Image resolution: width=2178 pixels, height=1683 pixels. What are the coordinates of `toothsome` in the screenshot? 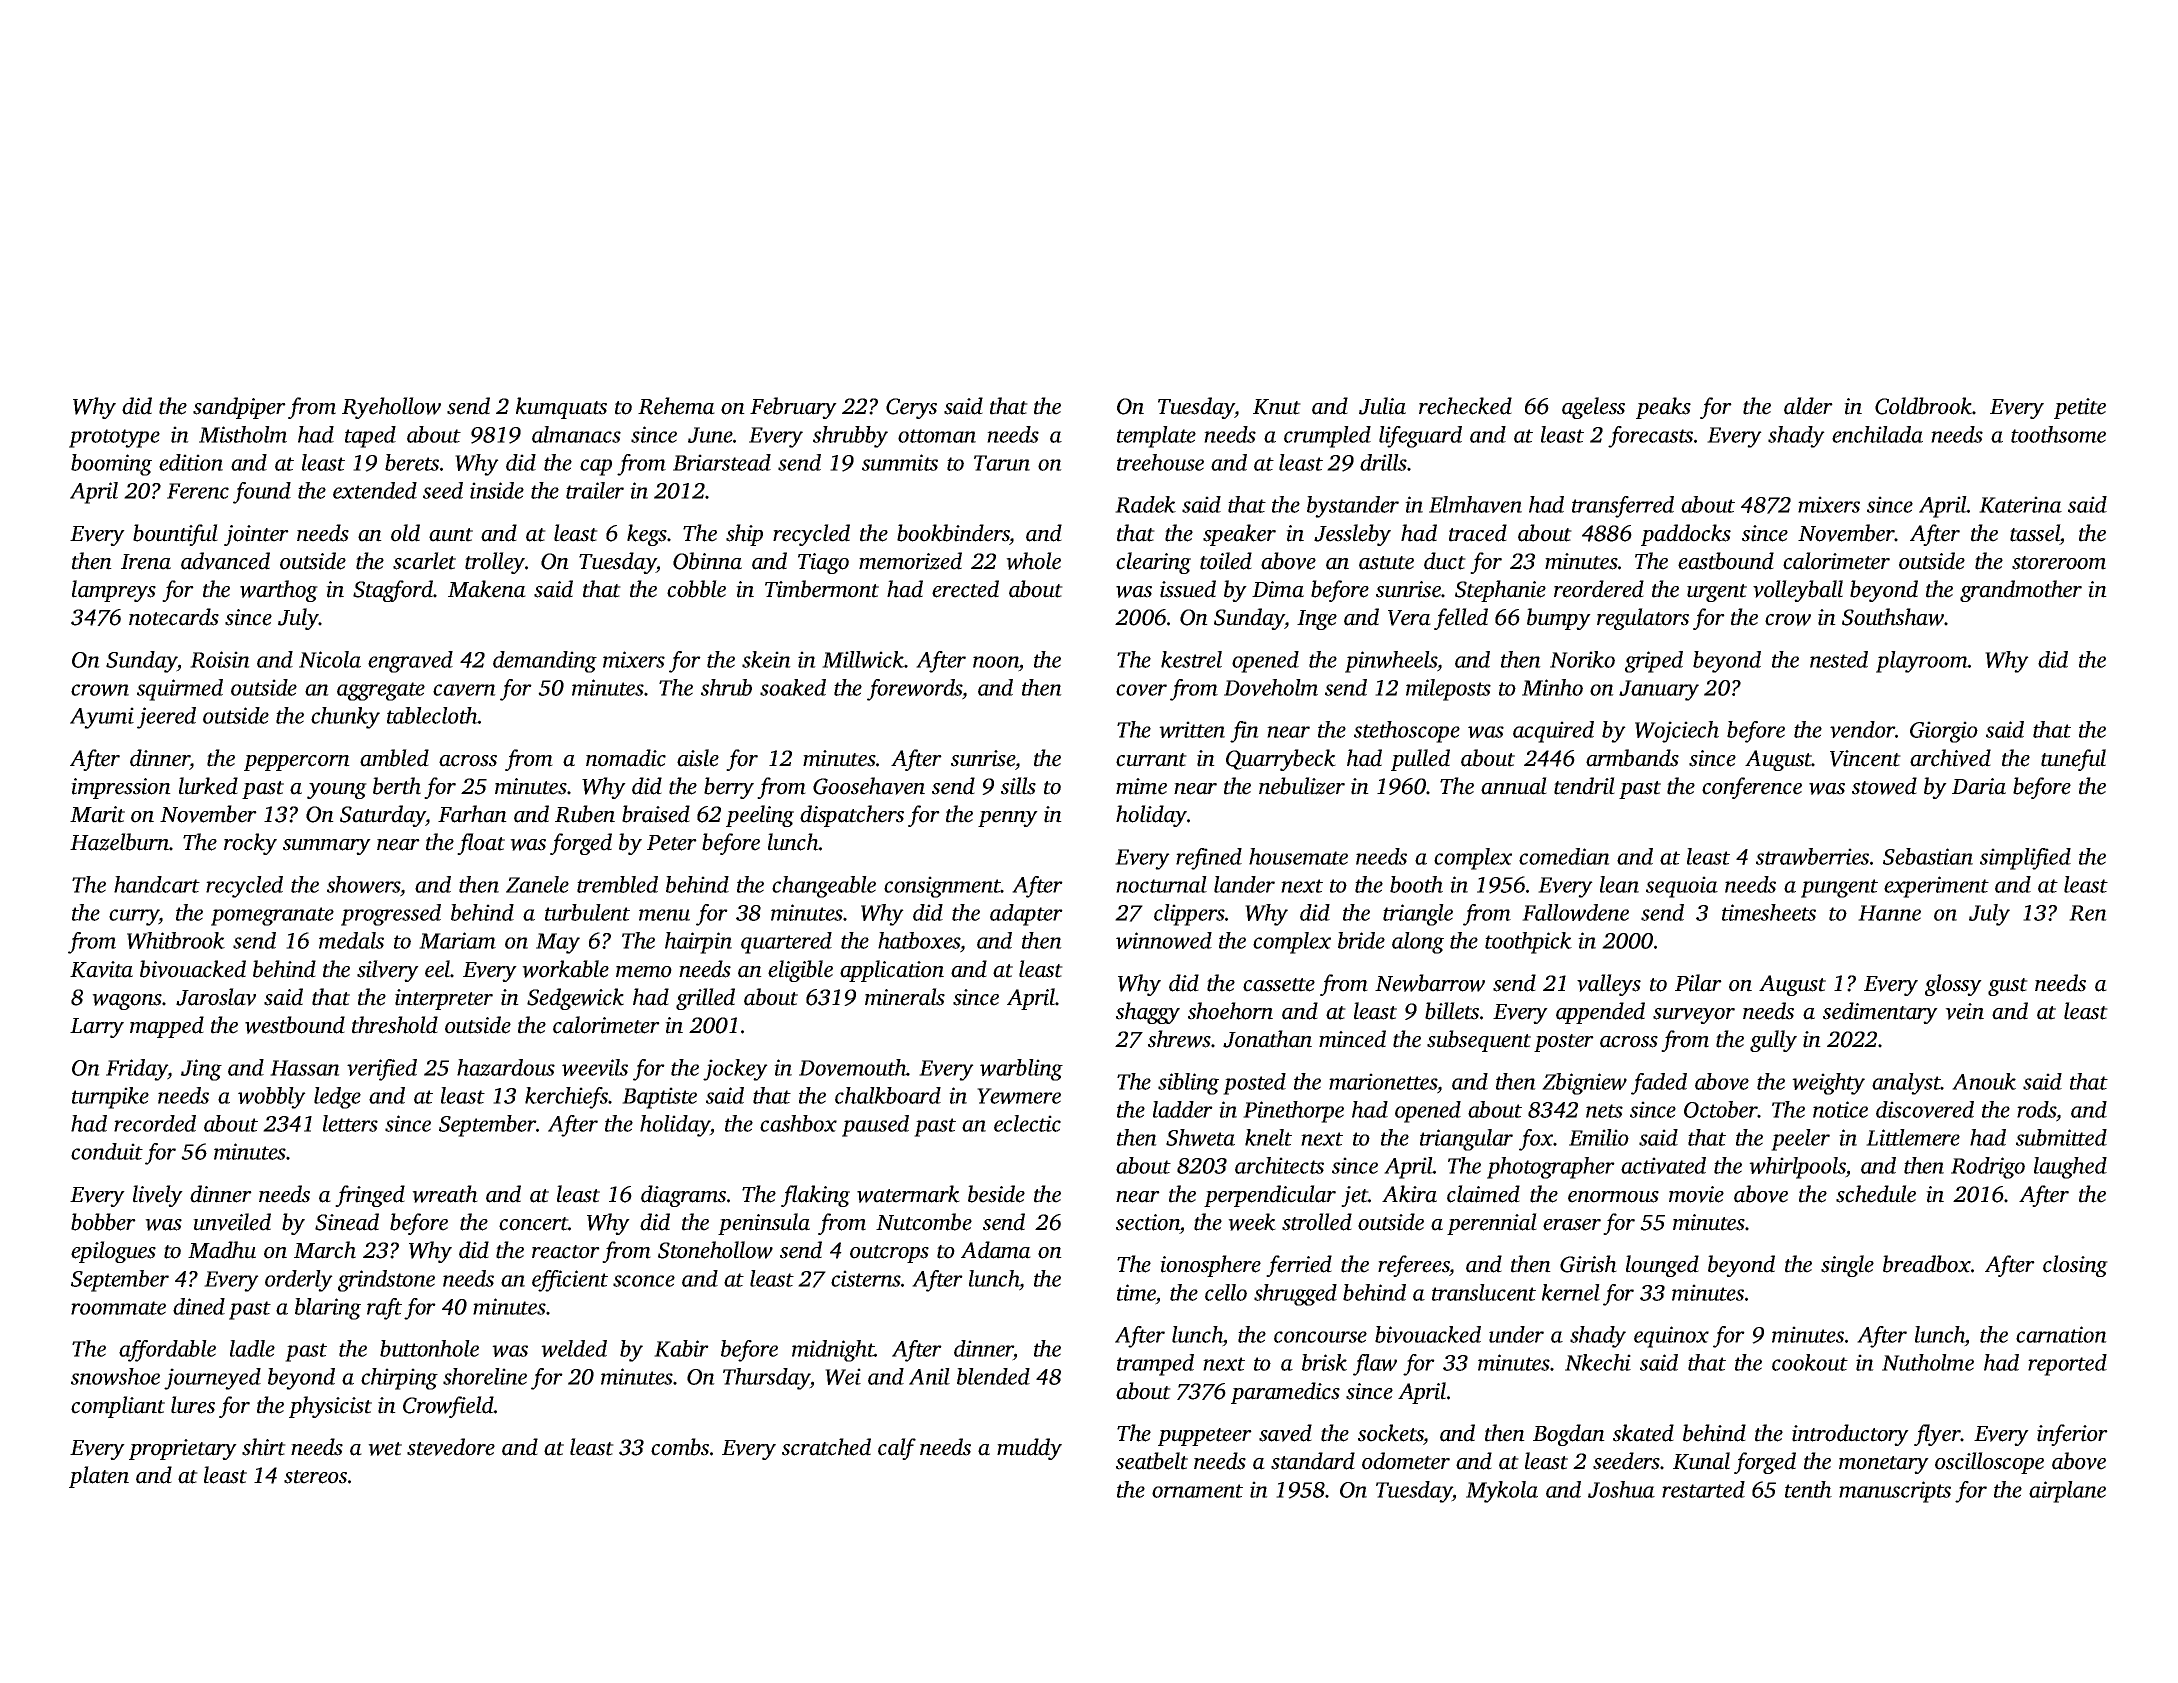 It's located at (2058, 434).
